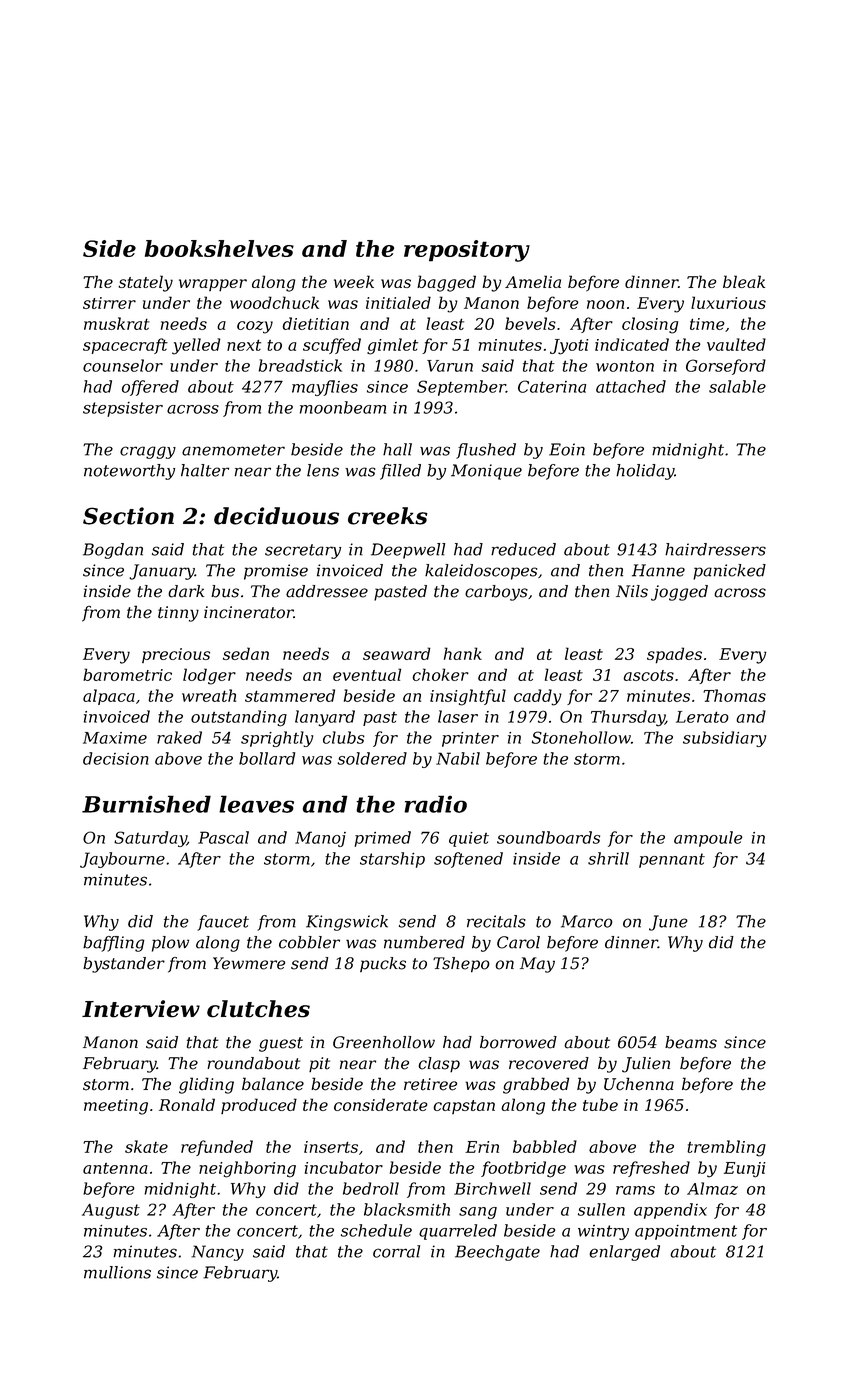 The height and width of the image is (1400, 849). I want to click on Nils, so click(632, 591).
